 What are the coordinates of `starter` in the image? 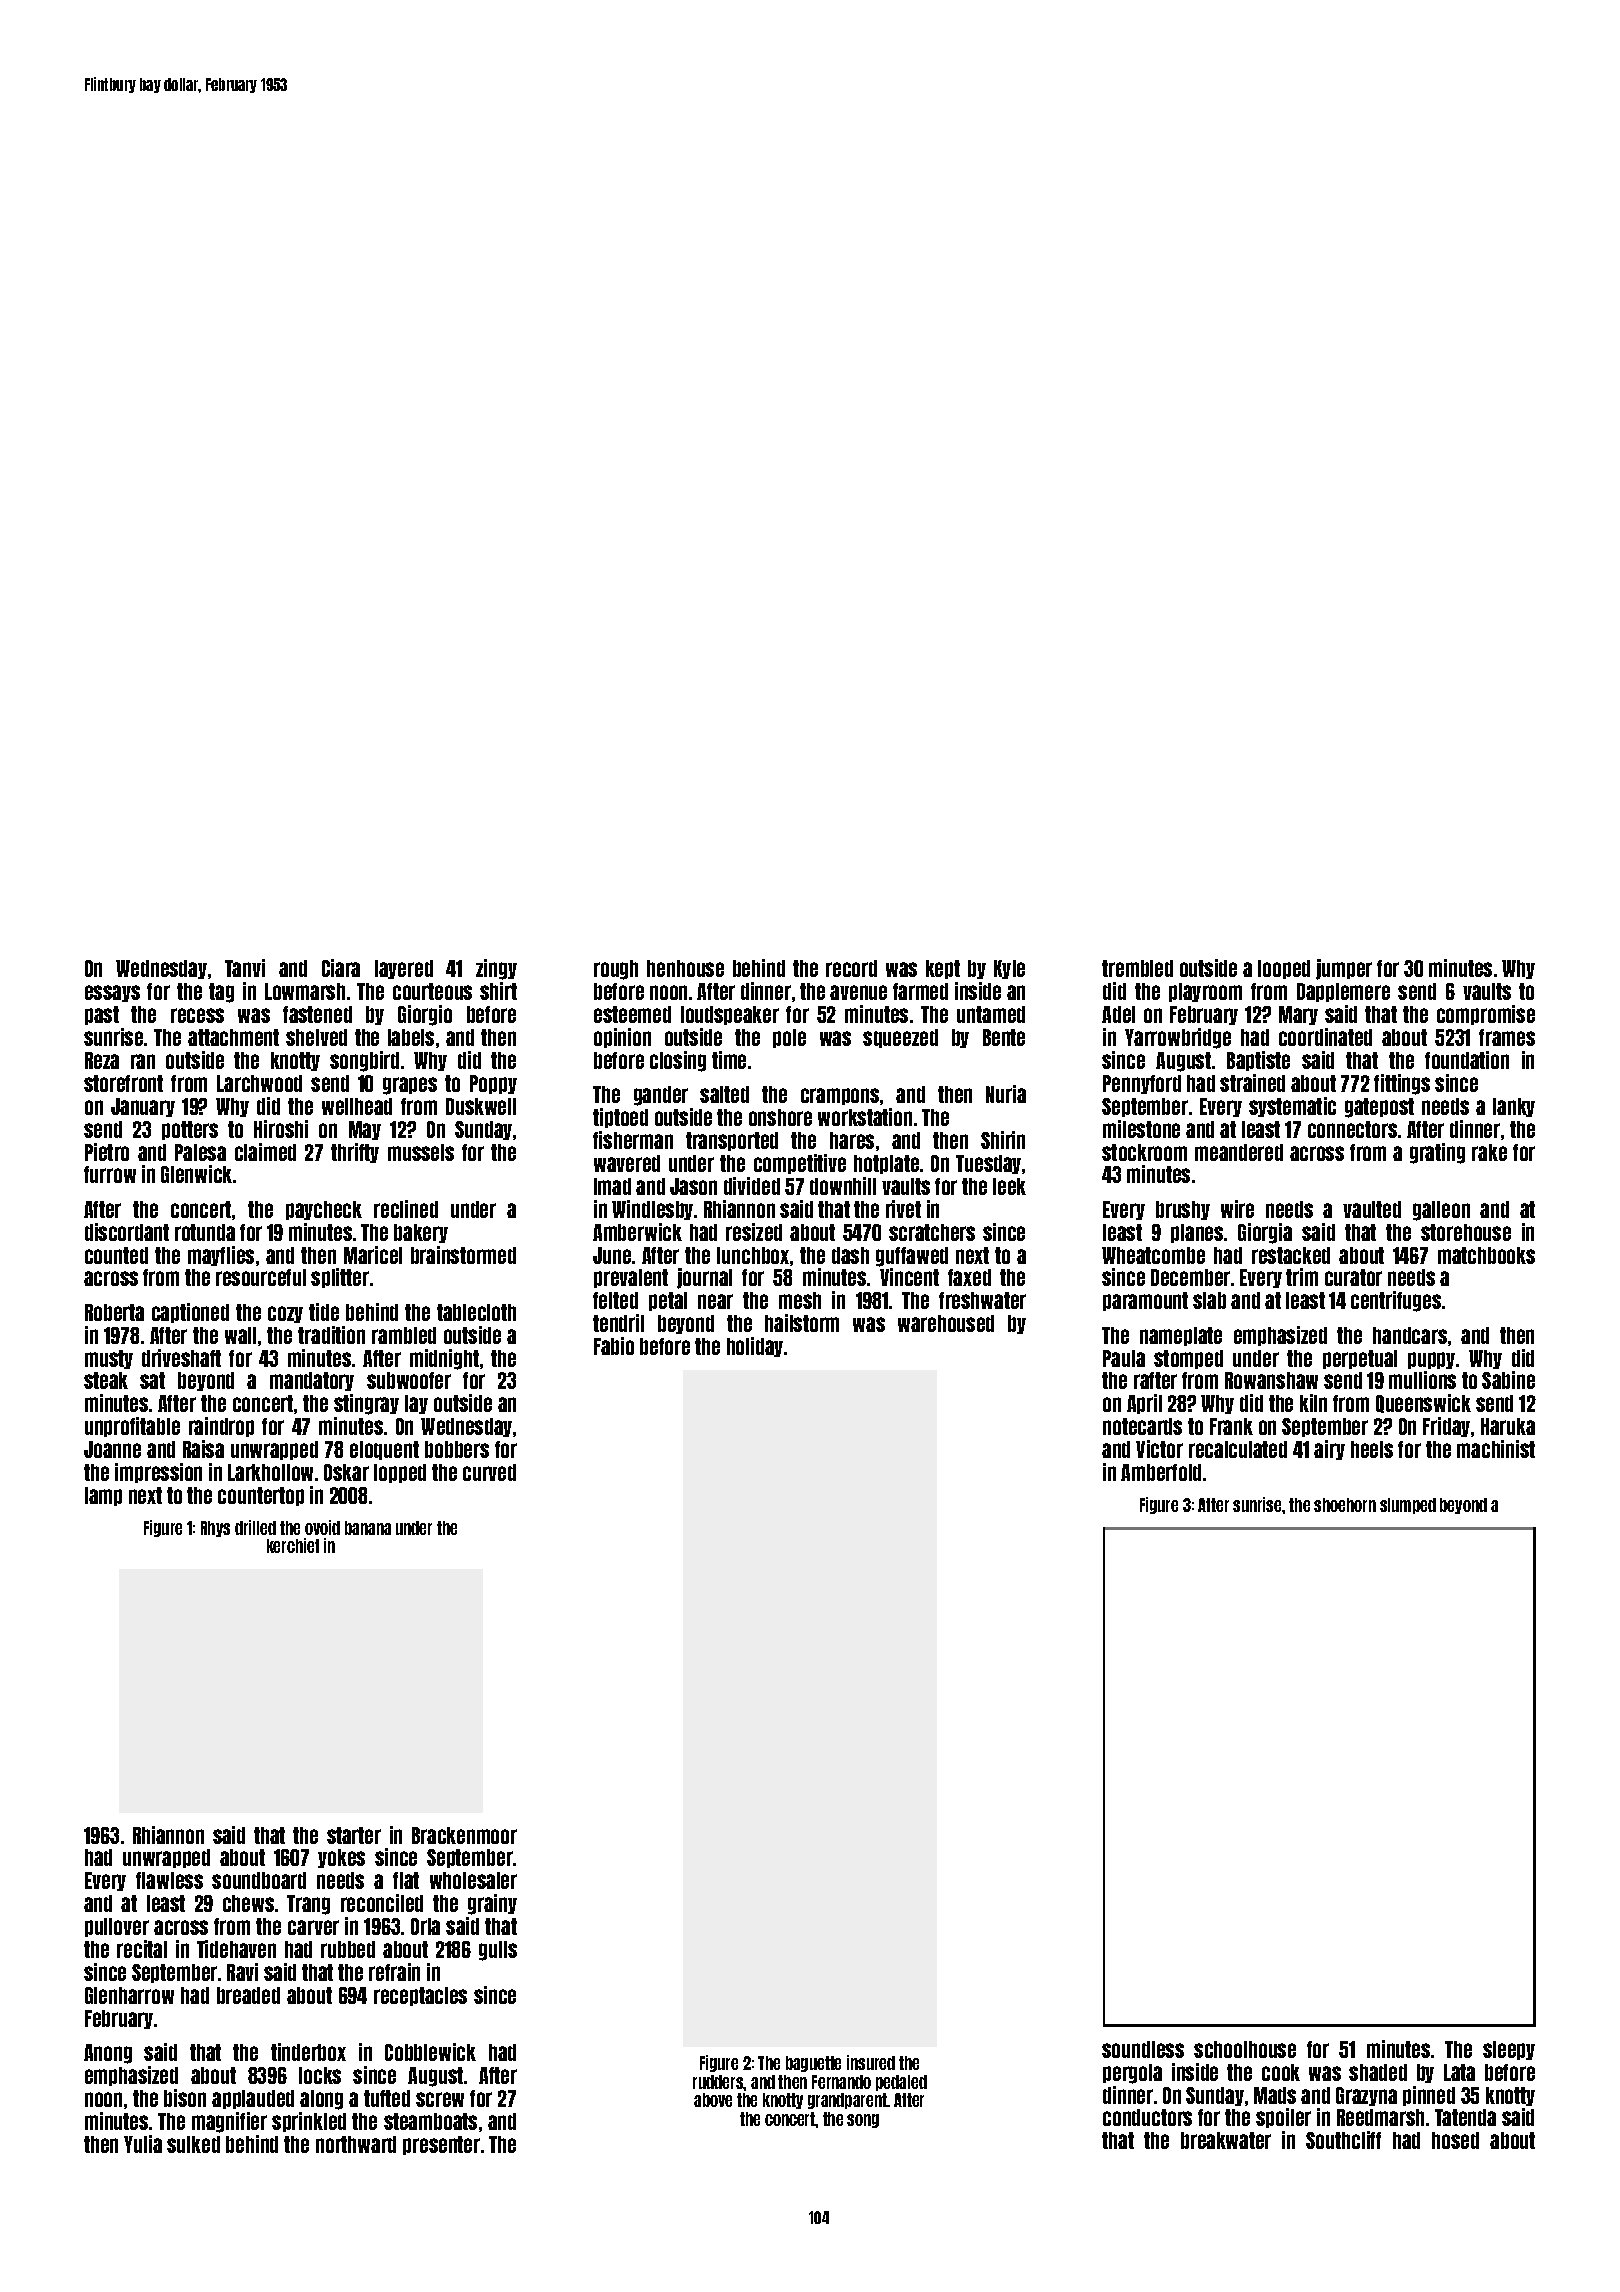 It's located at (354, 1835).
